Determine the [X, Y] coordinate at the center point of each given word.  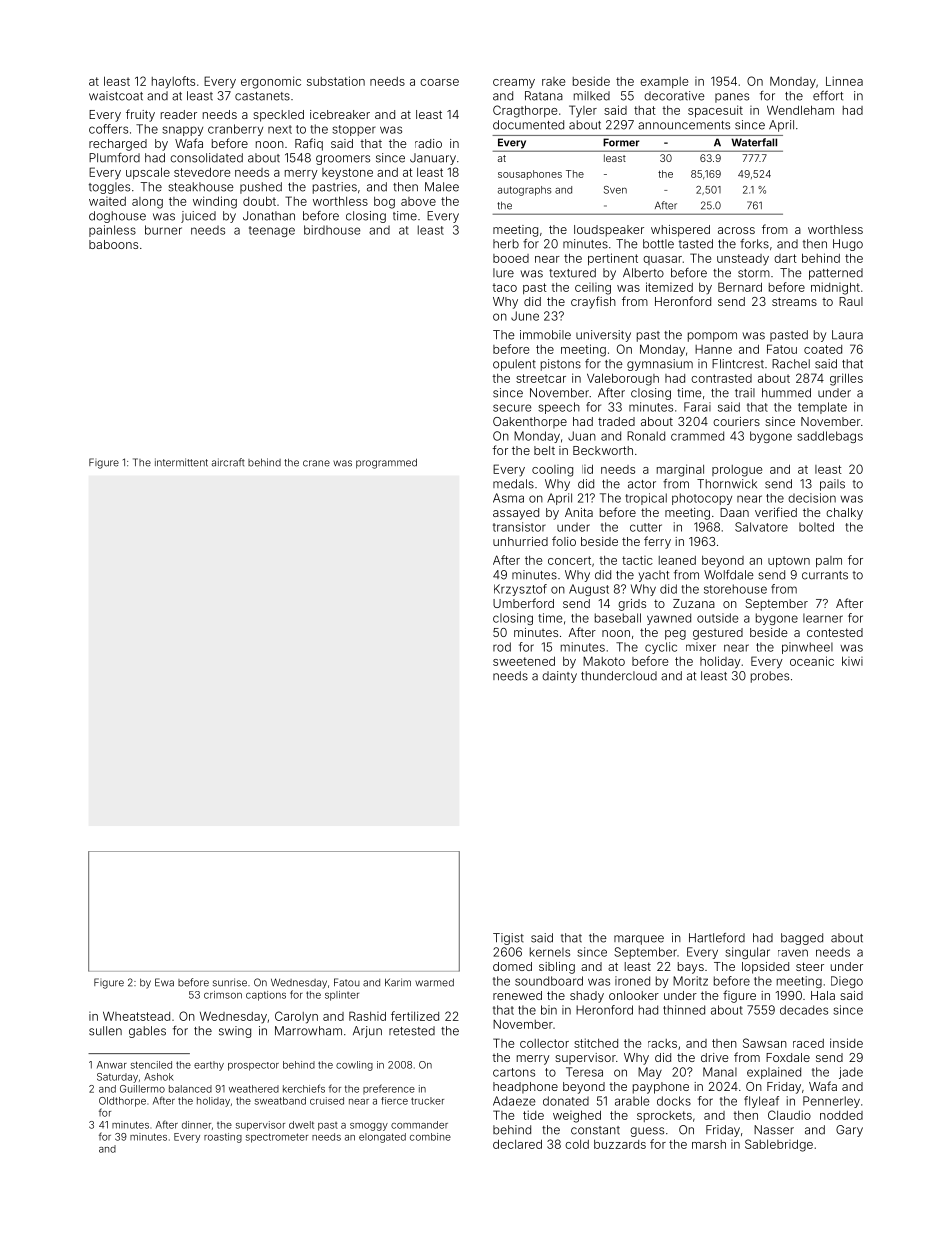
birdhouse [332, 230]
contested [835, 632]
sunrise [230, 982]
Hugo [848, 245]
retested [412, 1031]
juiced [198, 217]
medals [513, 484]
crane [316, 463]
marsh [709, 1144]
